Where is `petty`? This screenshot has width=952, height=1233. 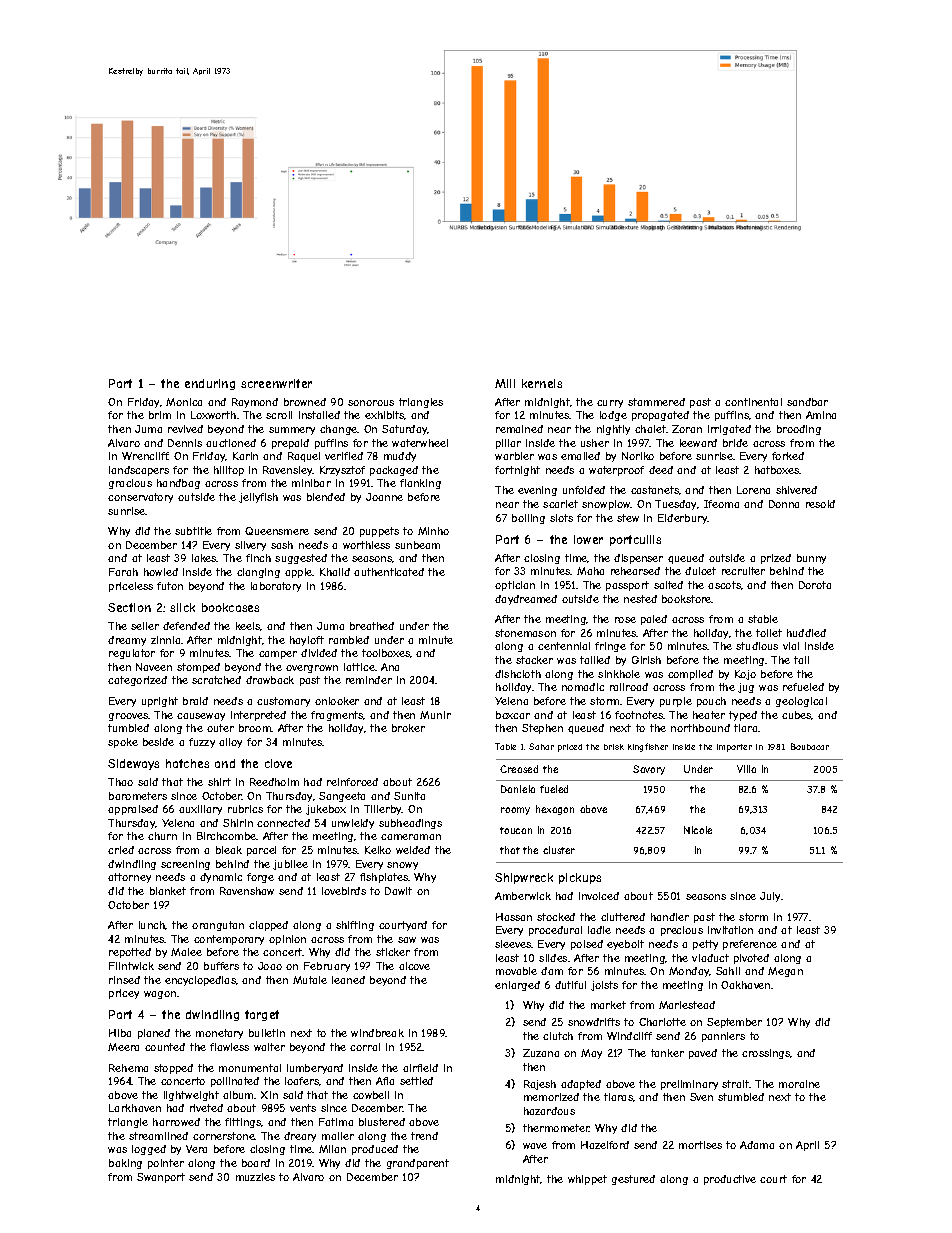
petty is located at coordinates (705, 945).
